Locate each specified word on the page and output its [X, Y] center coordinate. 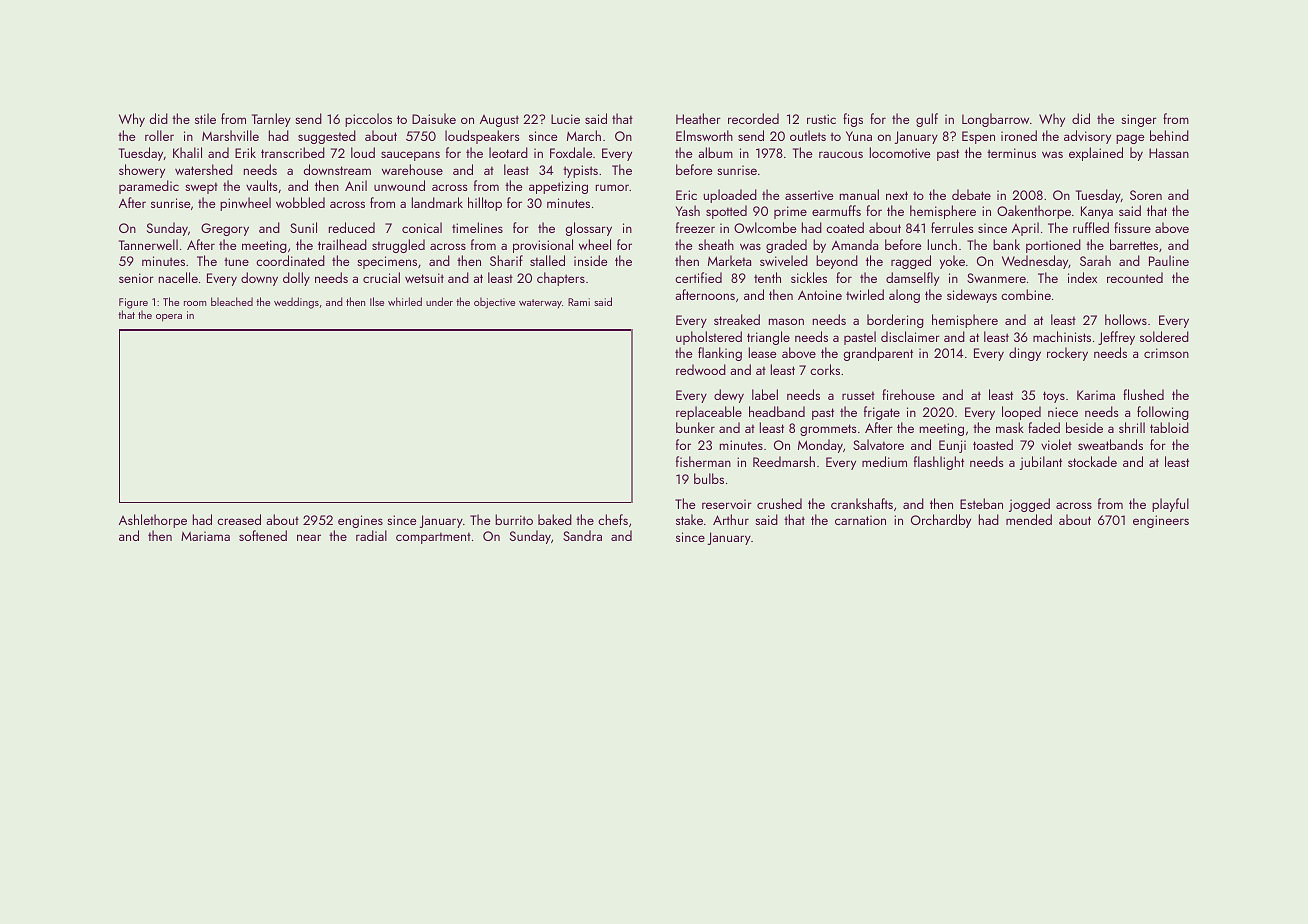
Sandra [582, 535]
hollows [1126, 319]
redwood [701, 369]
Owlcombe [765, 227]
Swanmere [996, 278]
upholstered [709, 338]
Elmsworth [704, 135]
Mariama [205, 536]
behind [1169, 135]
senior [136, 278]
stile [205, 118]
